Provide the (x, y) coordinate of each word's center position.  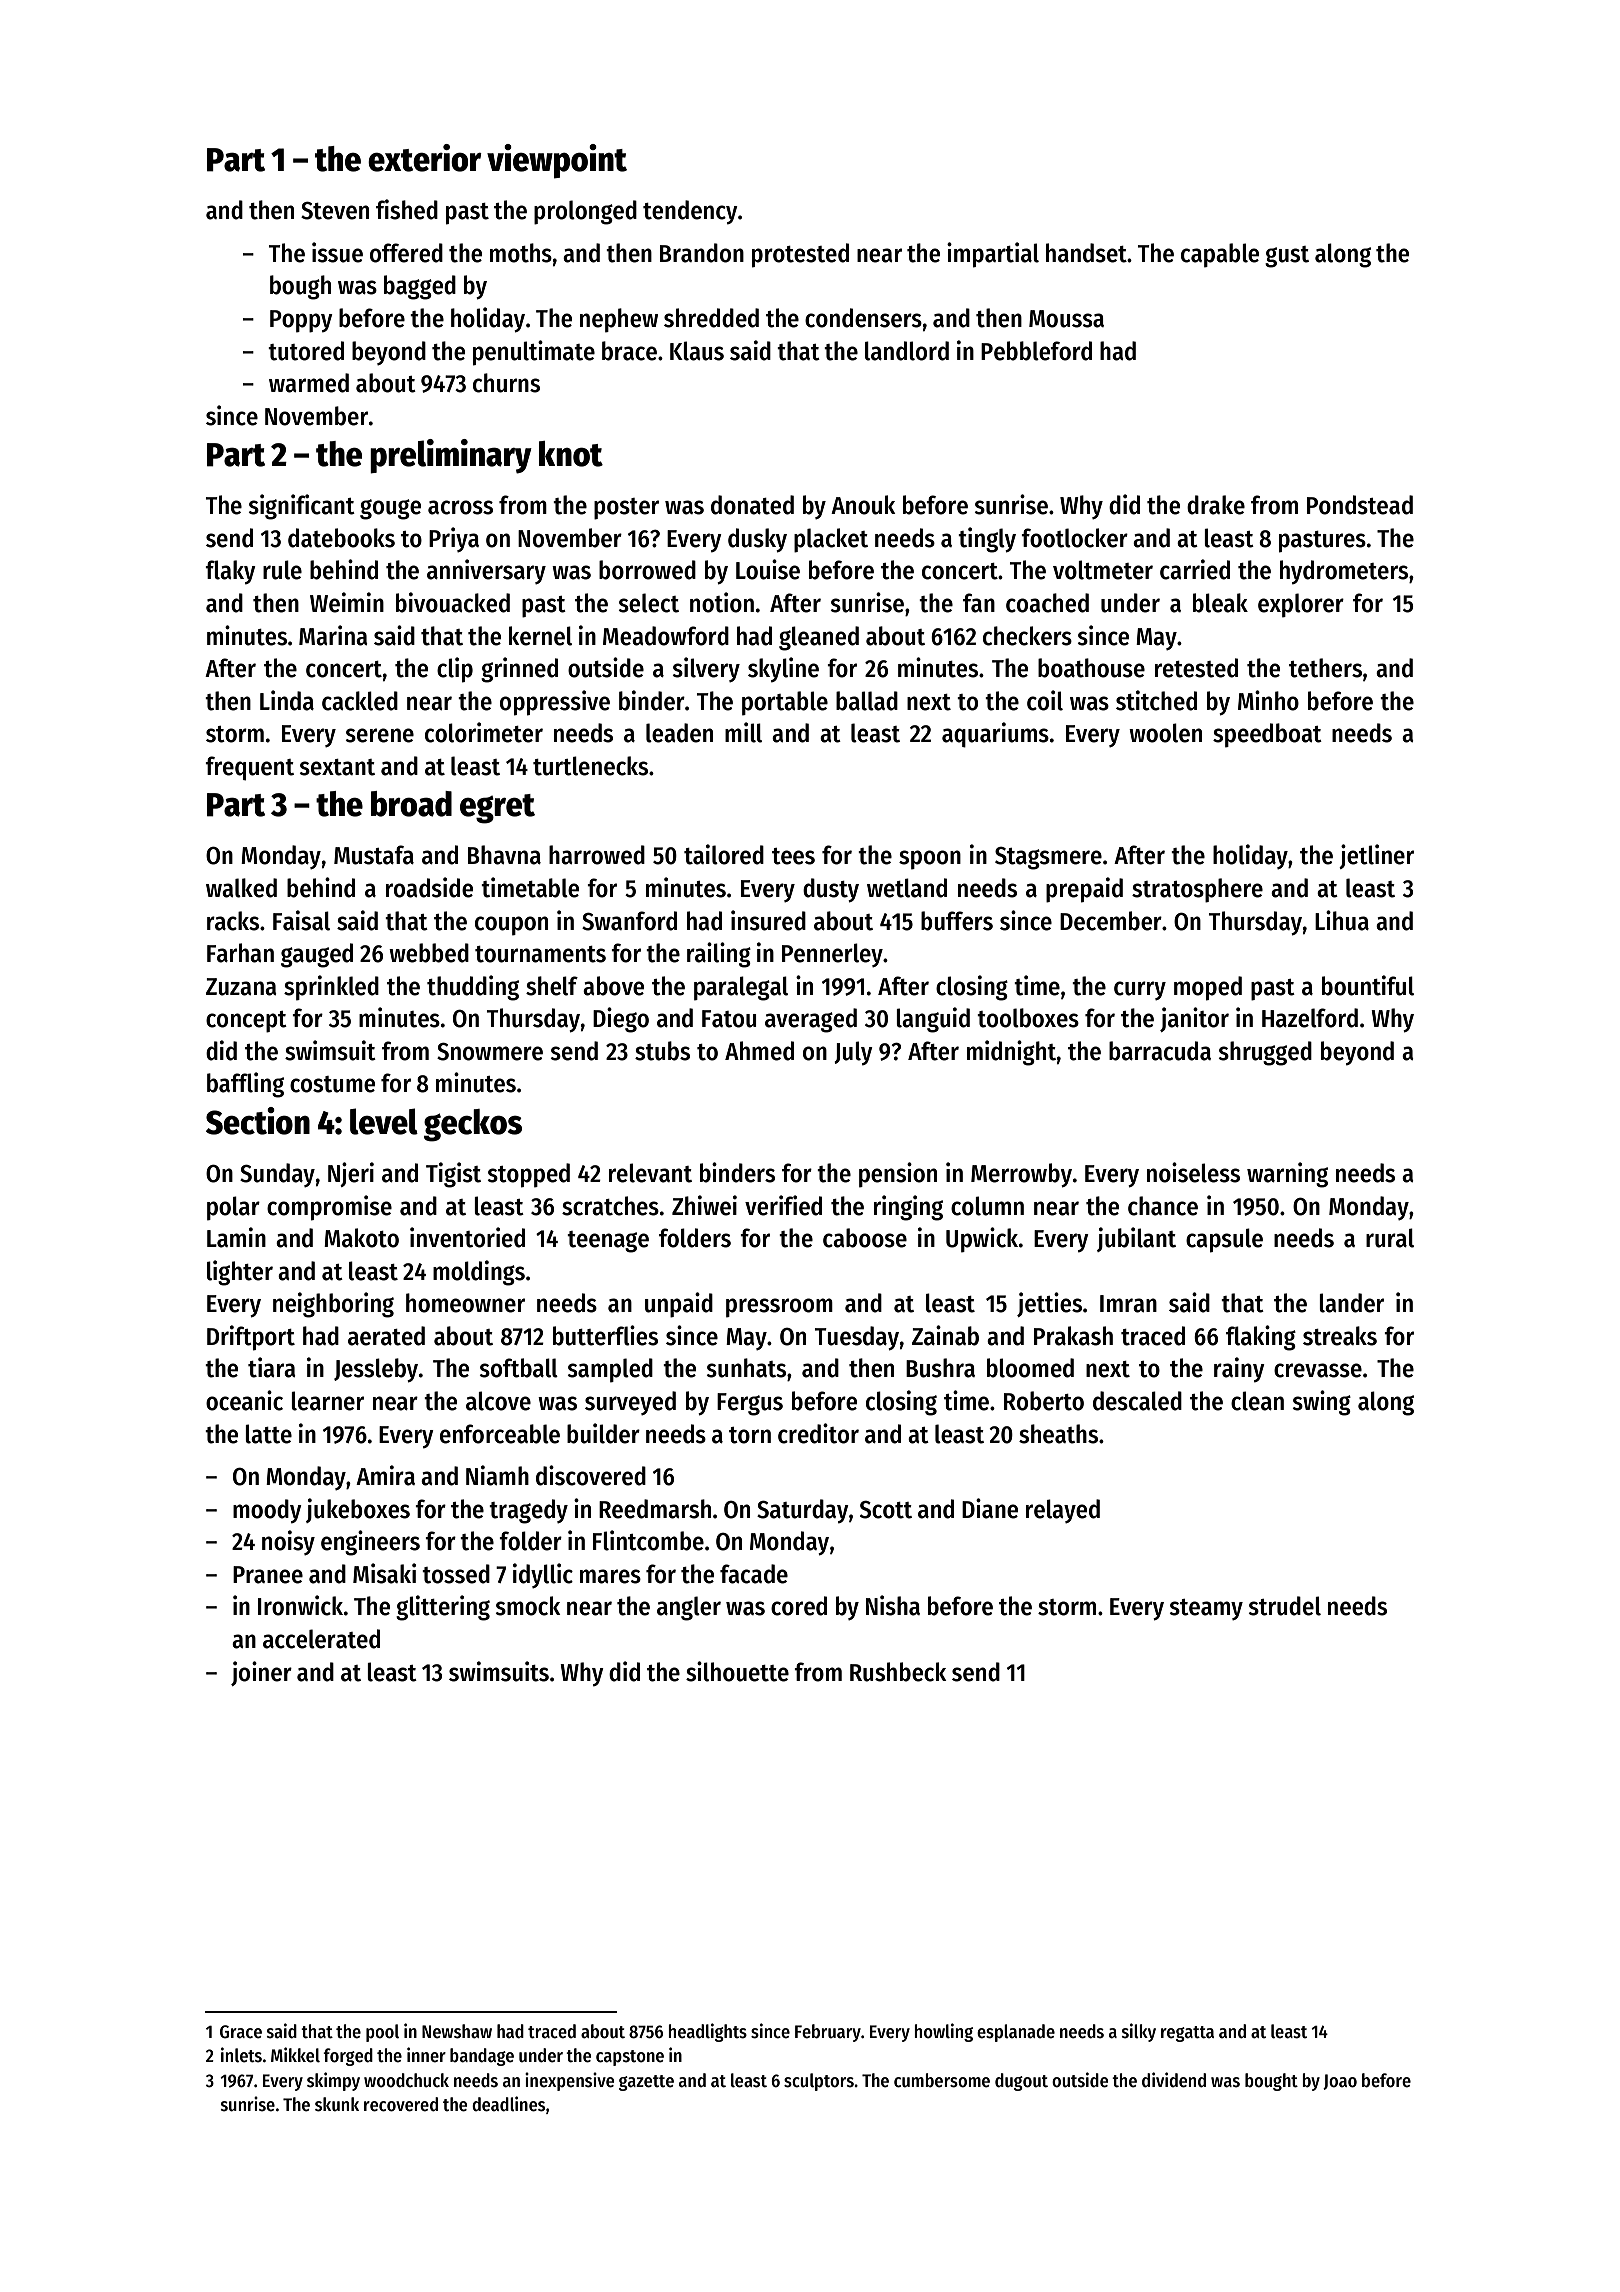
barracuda (1160, 1051)
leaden (679, 733)
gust (1287, 257)
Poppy (301, 321)
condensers (863, 318)
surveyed (630, 1403)
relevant (650, 1173)
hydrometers (1344, 572)
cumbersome (942, 2080)
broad (411, 804)
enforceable (500, 1434)
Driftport (251, 1338)
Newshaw (457, 2031)
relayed (1063, 1511)
